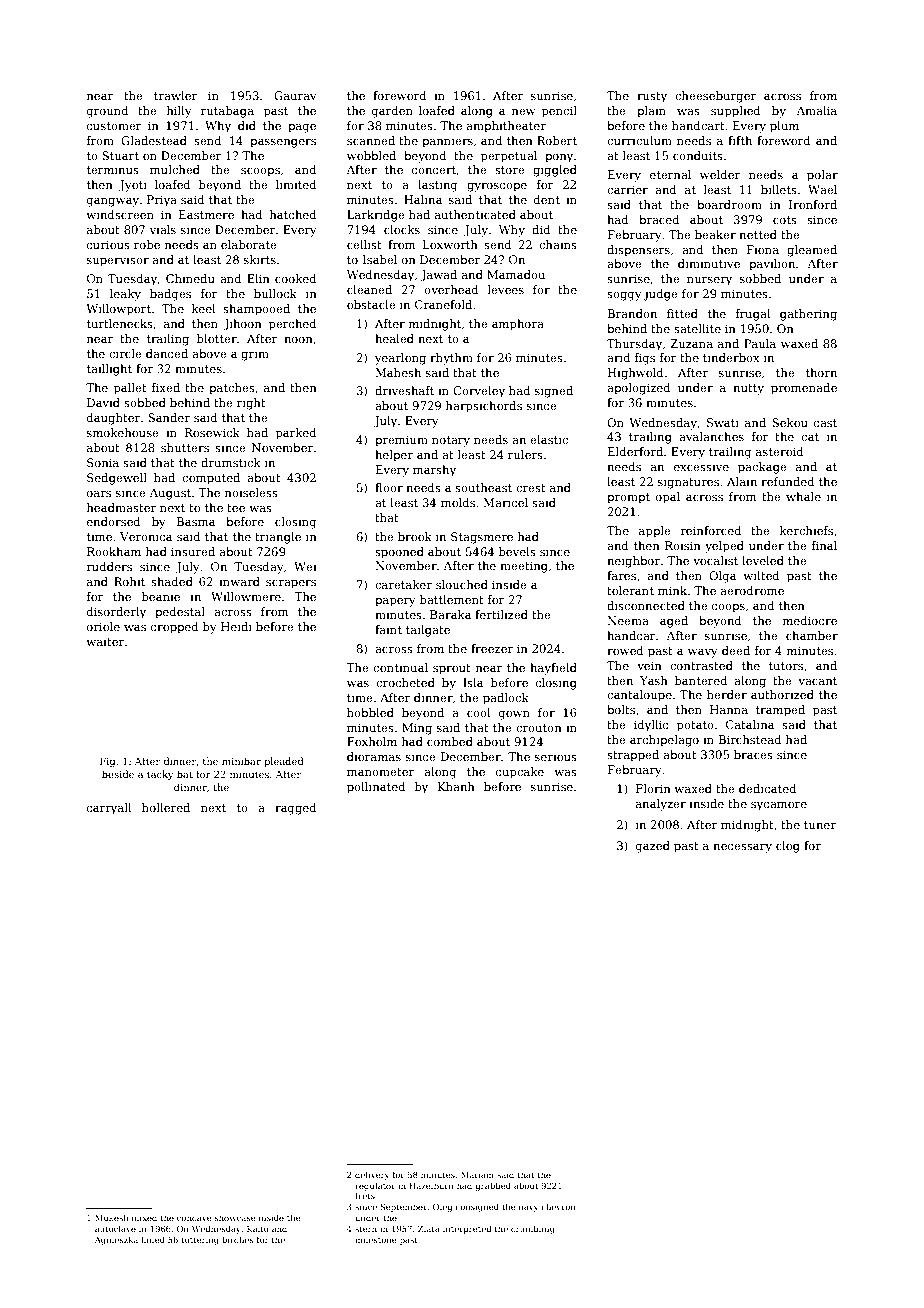 The image size is (924, 1308). What do you see at coordinates (166, 807) in the screenshot?
I see `hollered` at bounding box center [166, 807].
